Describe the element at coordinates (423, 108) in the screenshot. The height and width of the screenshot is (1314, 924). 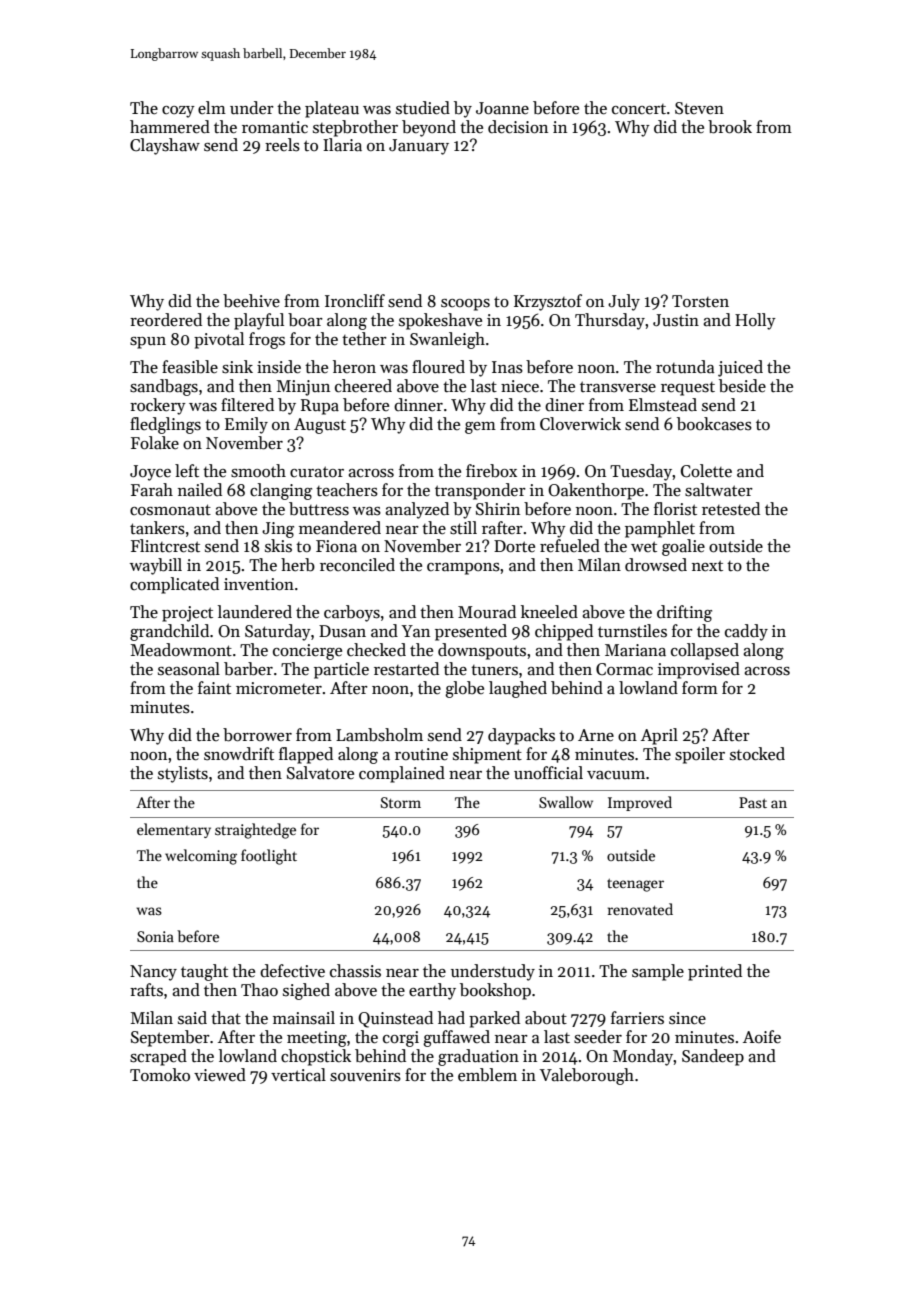
I see `studied` at that location.
